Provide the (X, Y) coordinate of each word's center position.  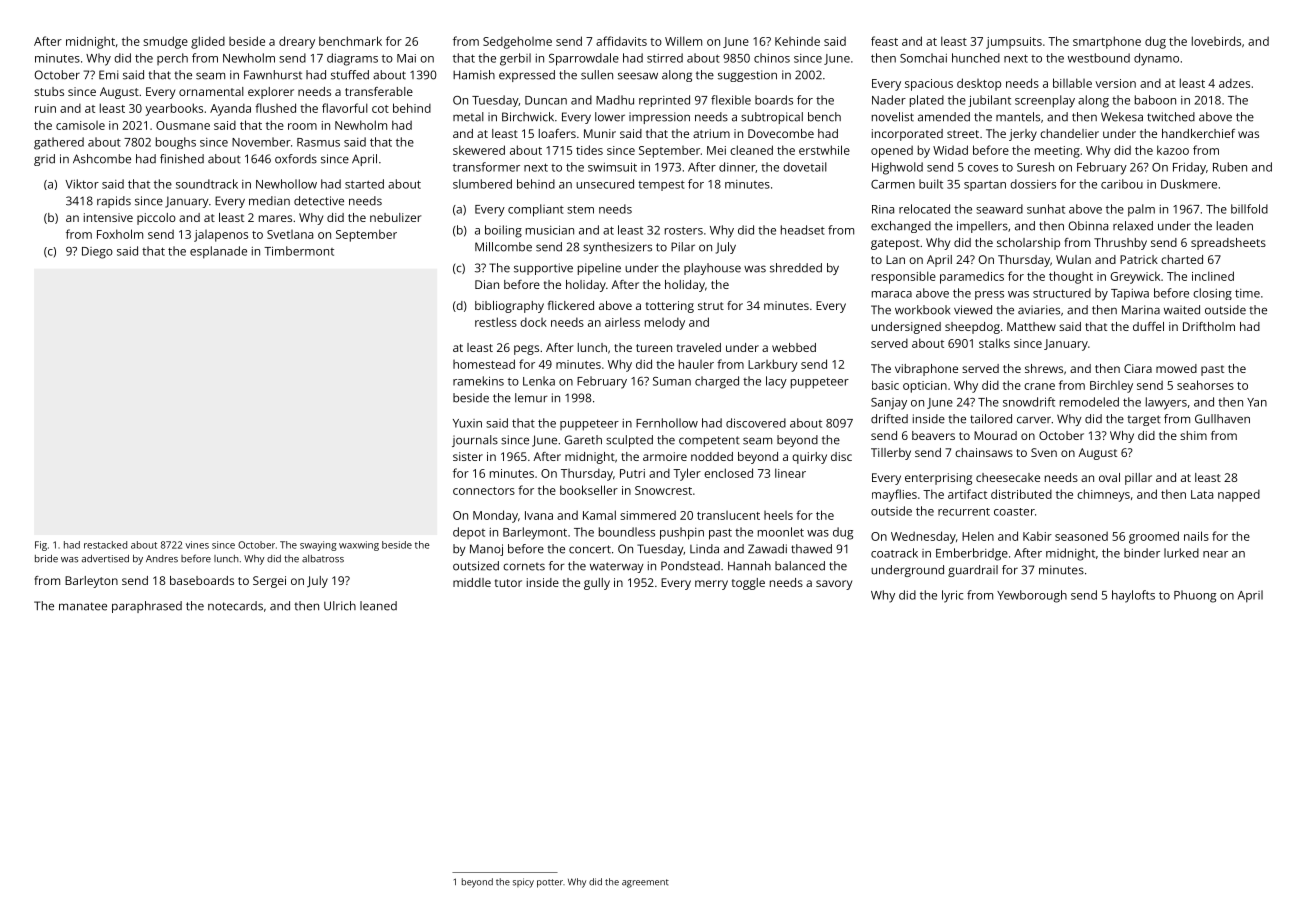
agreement (645, 883)
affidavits (621, 41)
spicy (523, 883)
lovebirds (1216, 41)
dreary (297, 42)
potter (550, 883)
